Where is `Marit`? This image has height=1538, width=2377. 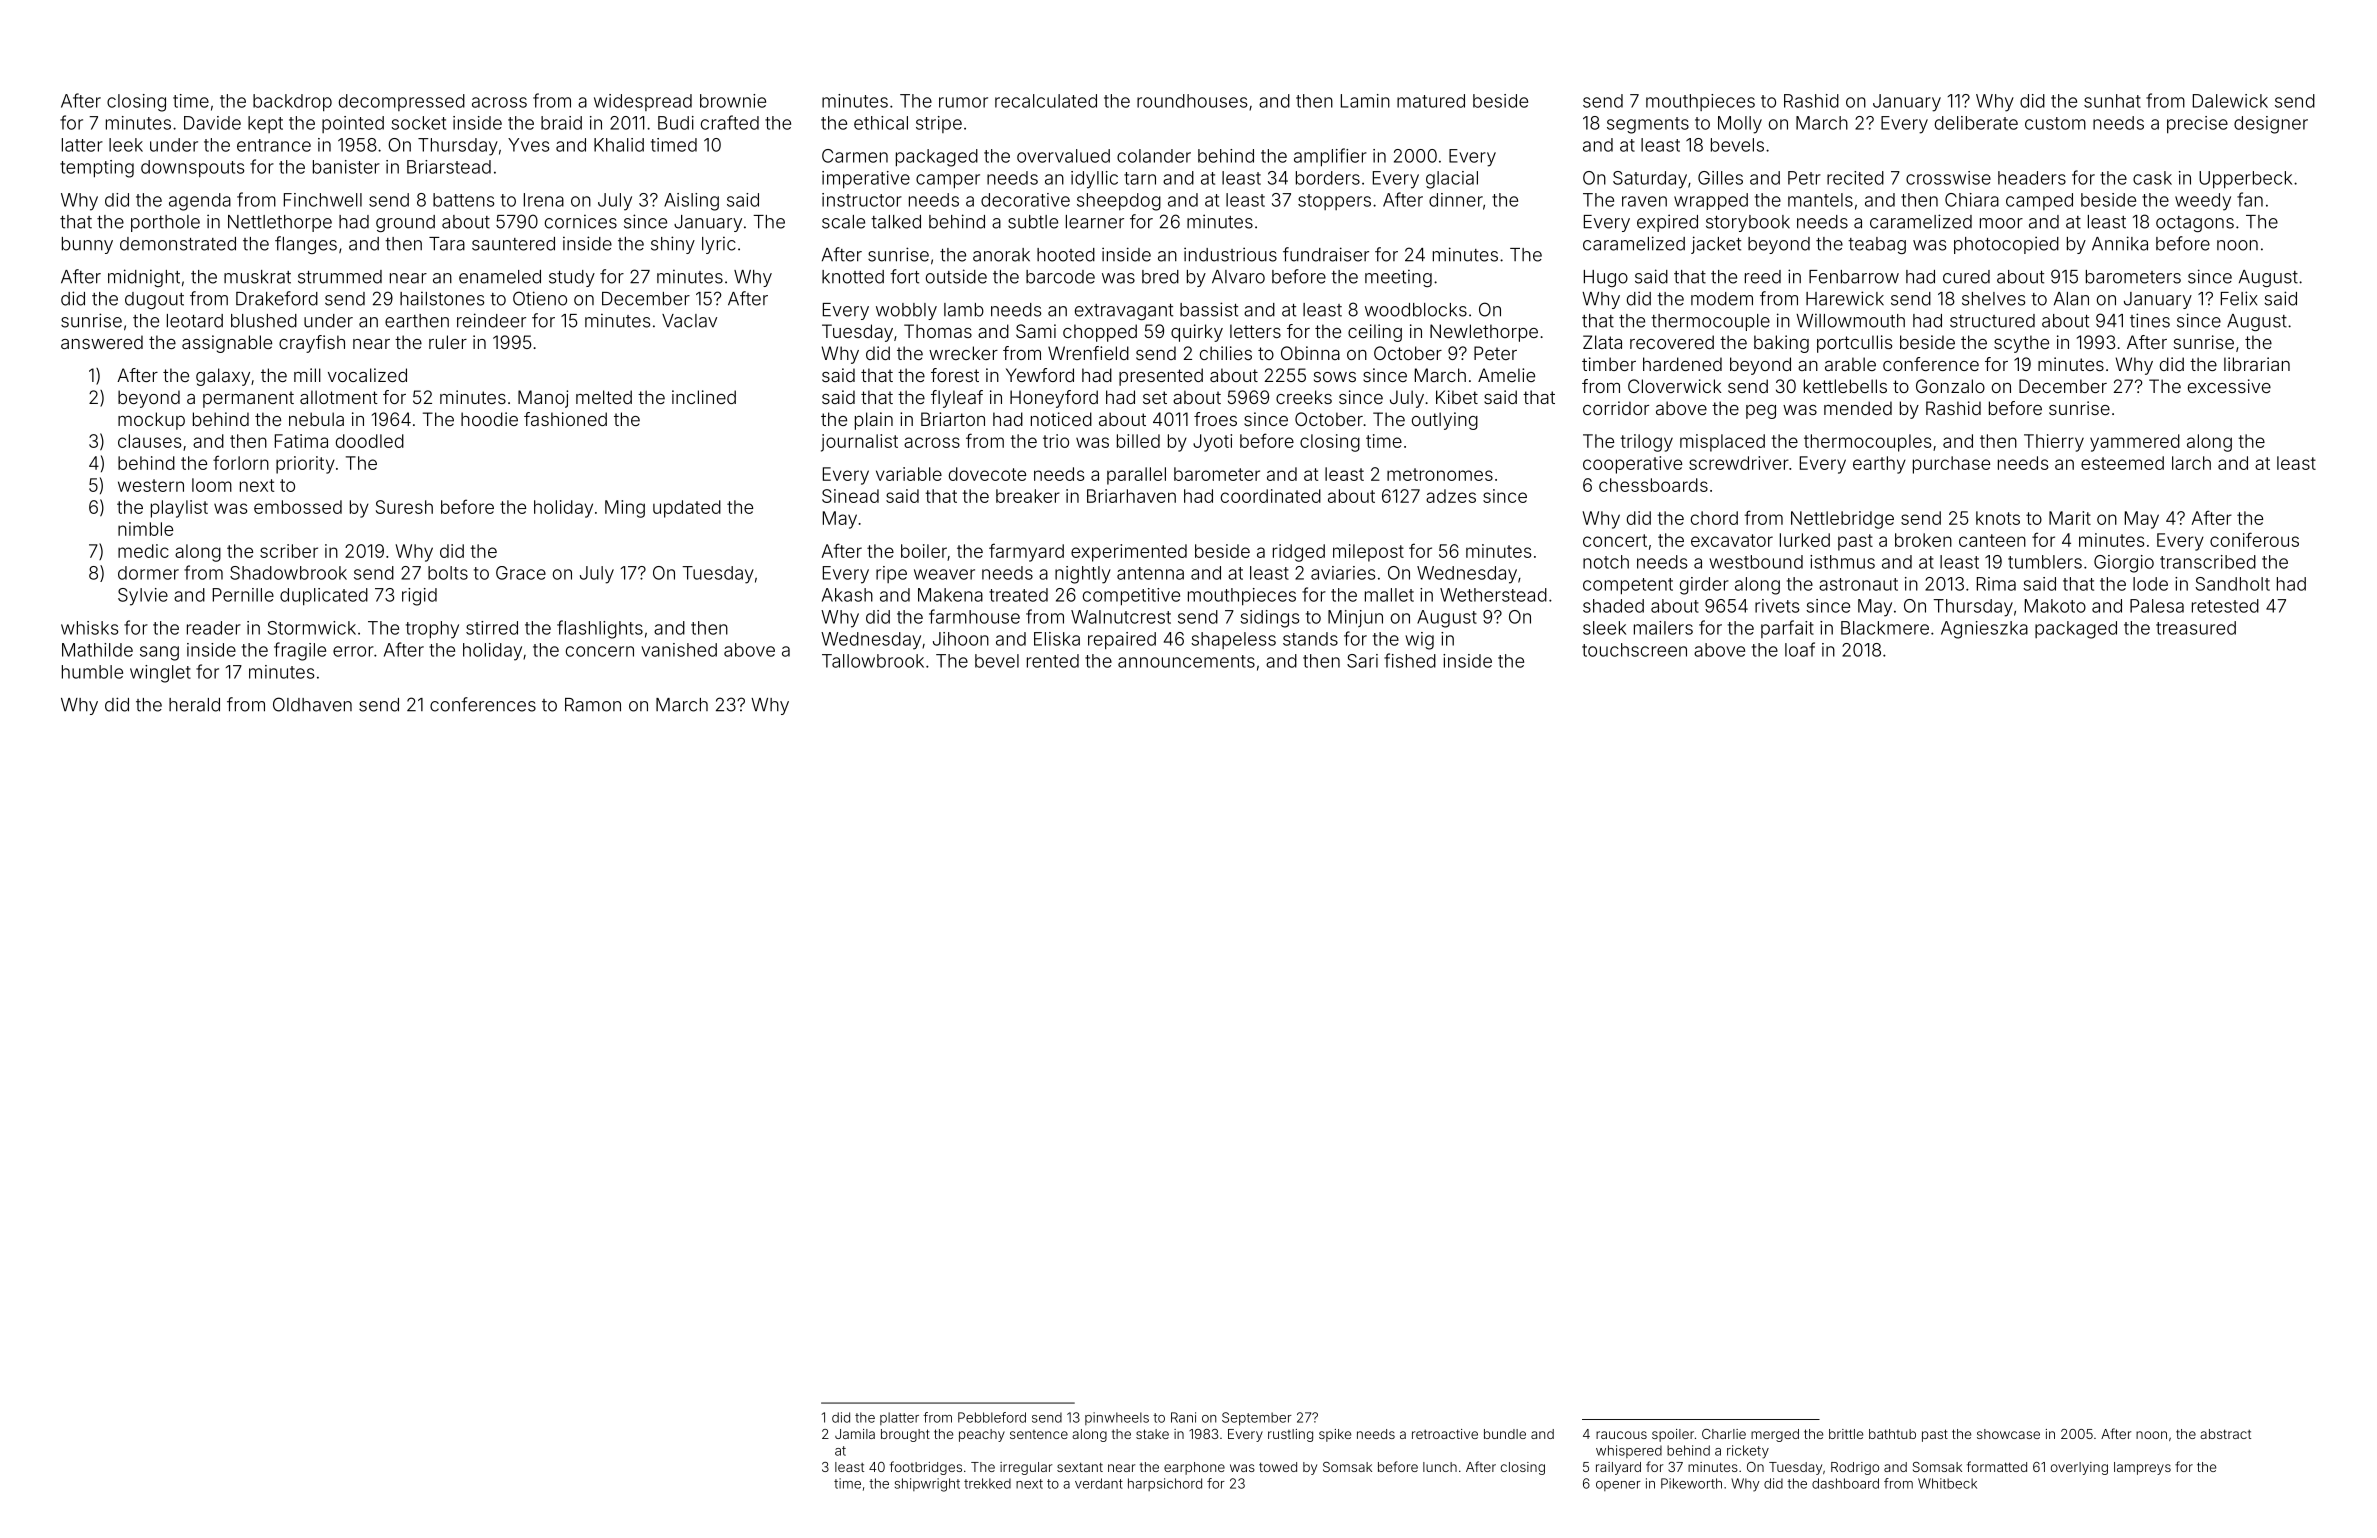 Marit is located at coordinates (2070, 518).
